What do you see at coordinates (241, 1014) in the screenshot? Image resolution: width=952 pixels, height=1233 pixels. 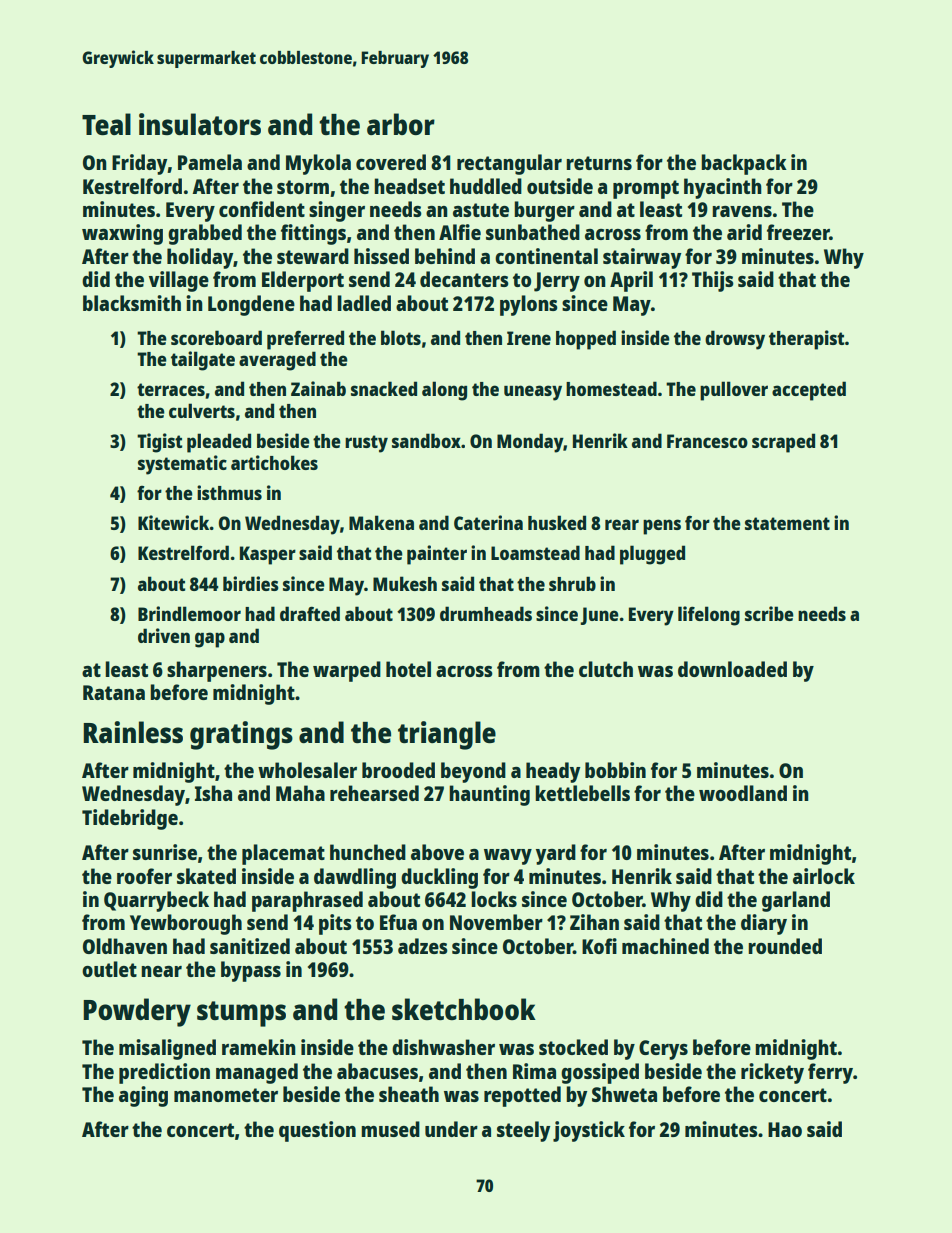 I see `stumps` at bounding box center [241, 1014].
